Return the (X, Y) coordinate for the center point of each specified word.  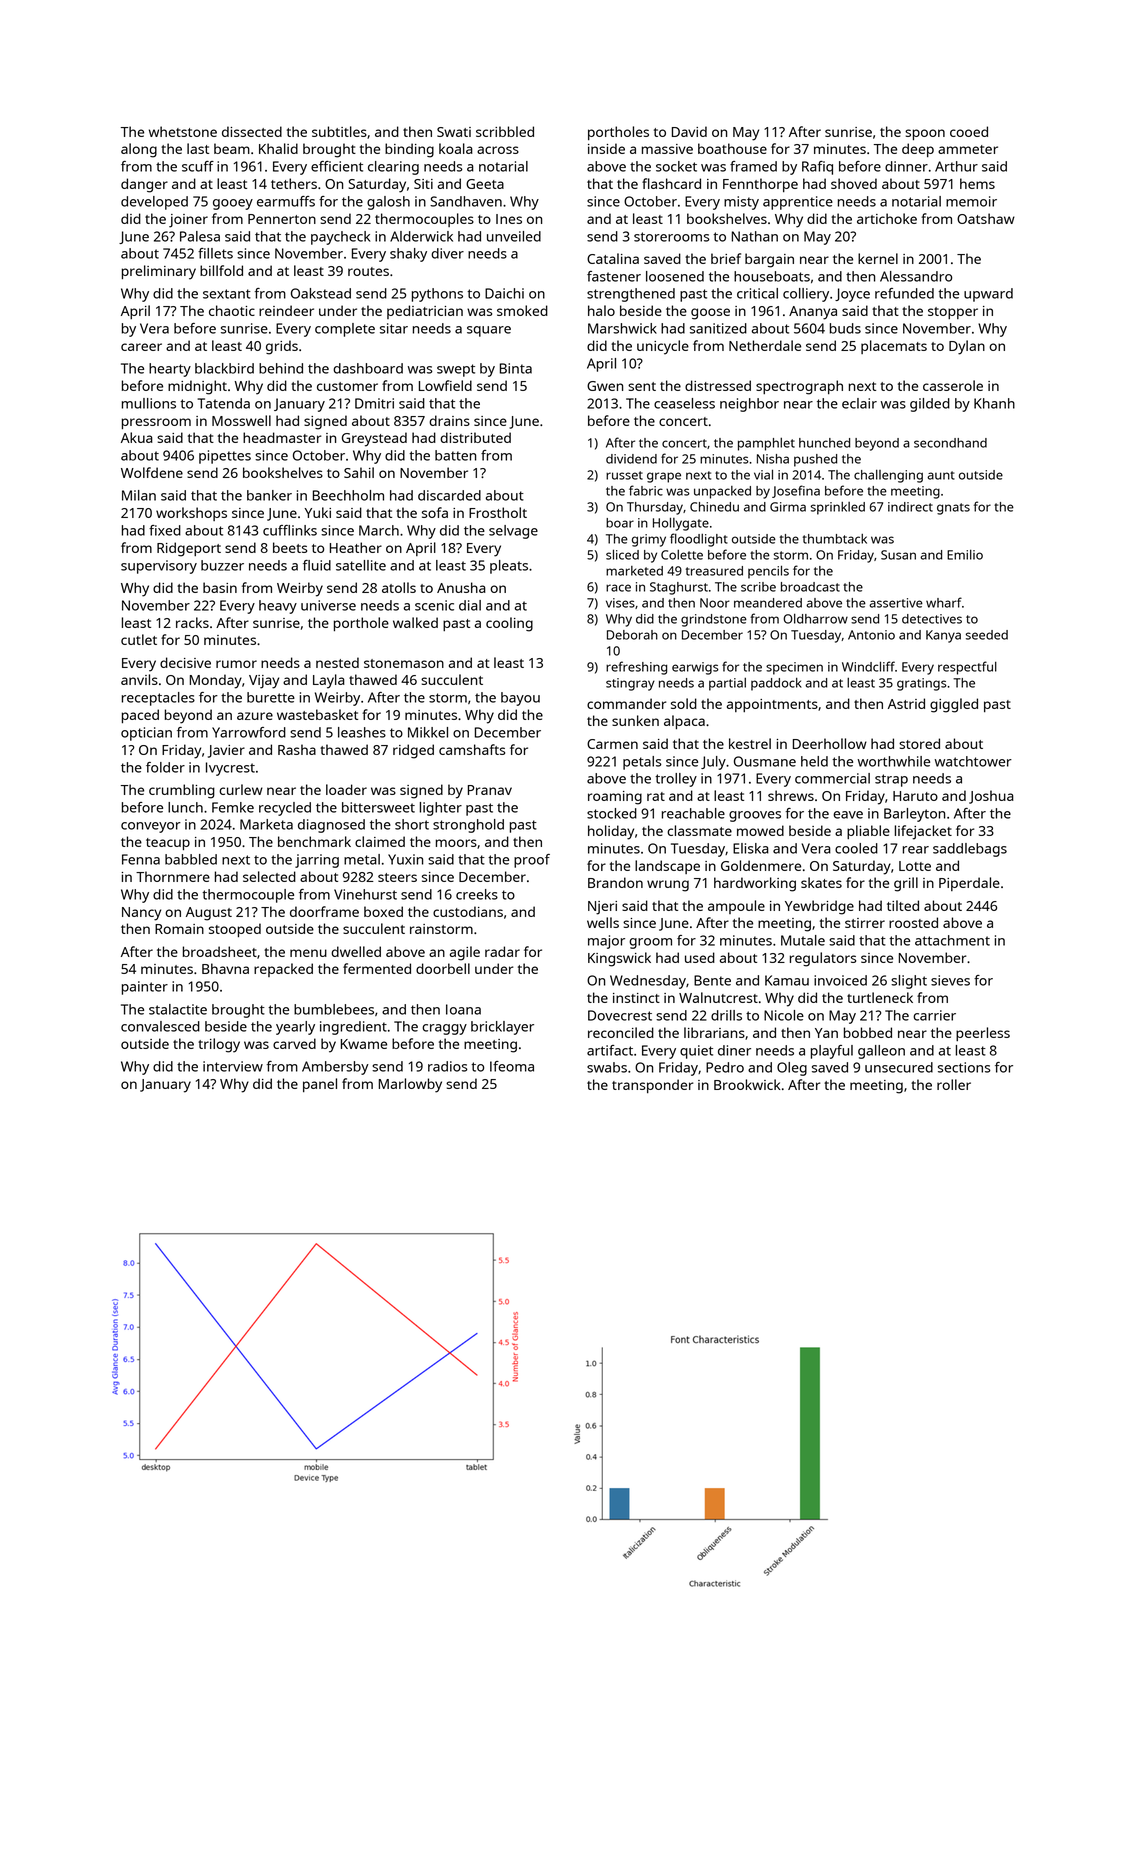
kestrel (750, 743)
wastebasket (317, 714)
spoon (925, 134)
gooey (233, 204)
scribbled (505, 131)
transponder (653, 1086)
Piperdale (969, 884)
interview (233, 1066)
